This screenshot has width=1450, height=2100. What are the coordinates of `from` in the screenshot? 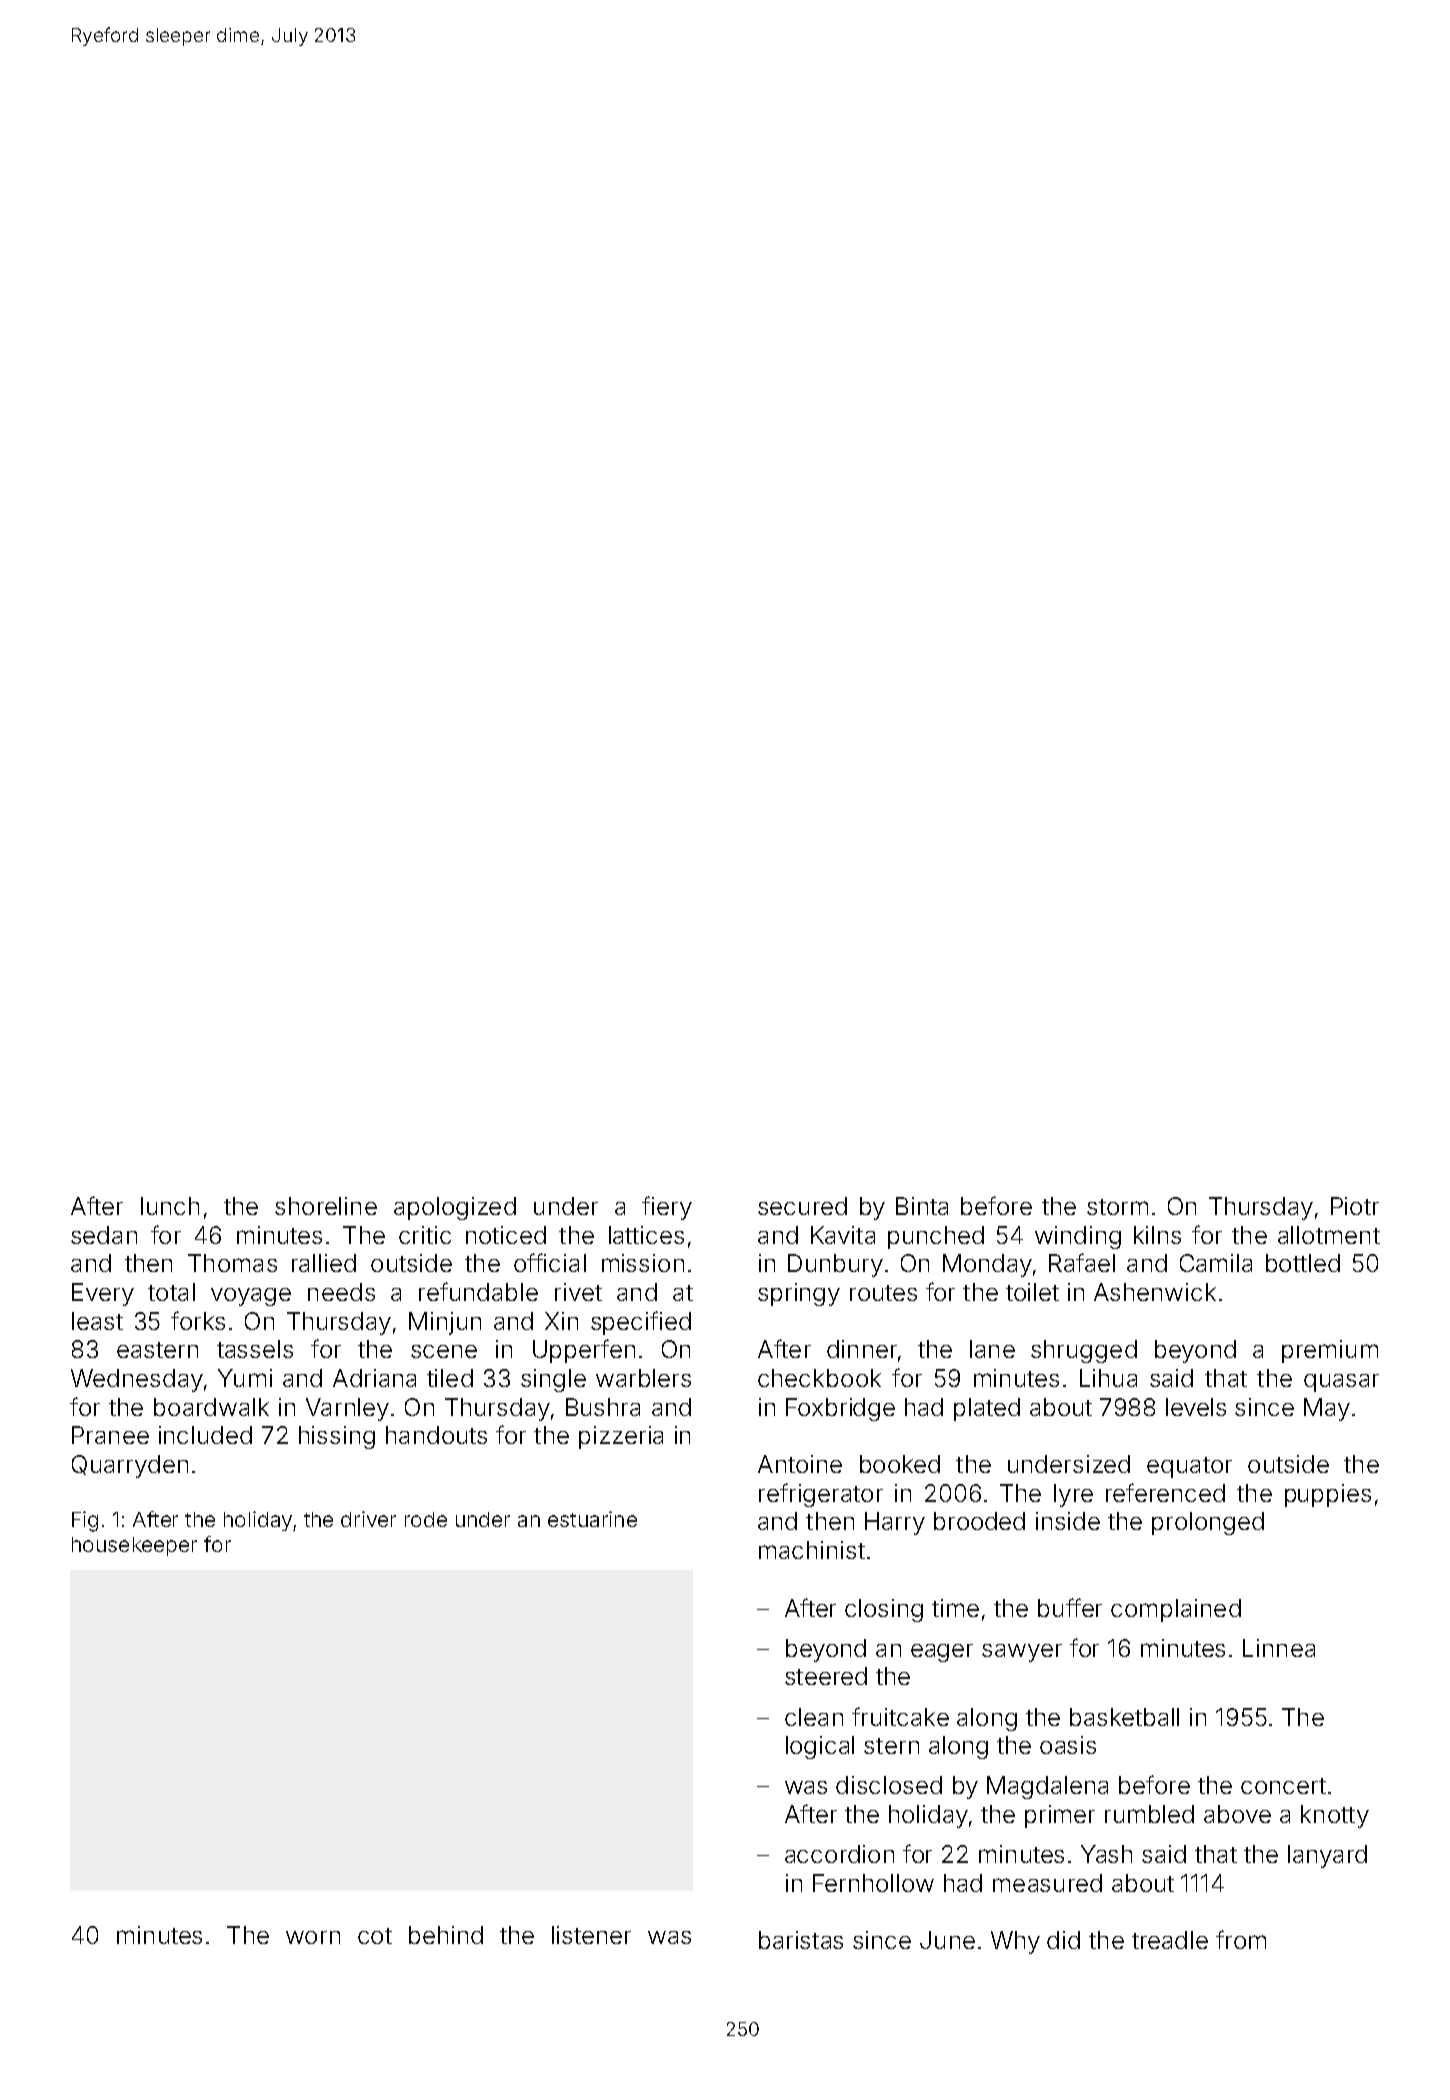 It's located at (1241, 1939).
